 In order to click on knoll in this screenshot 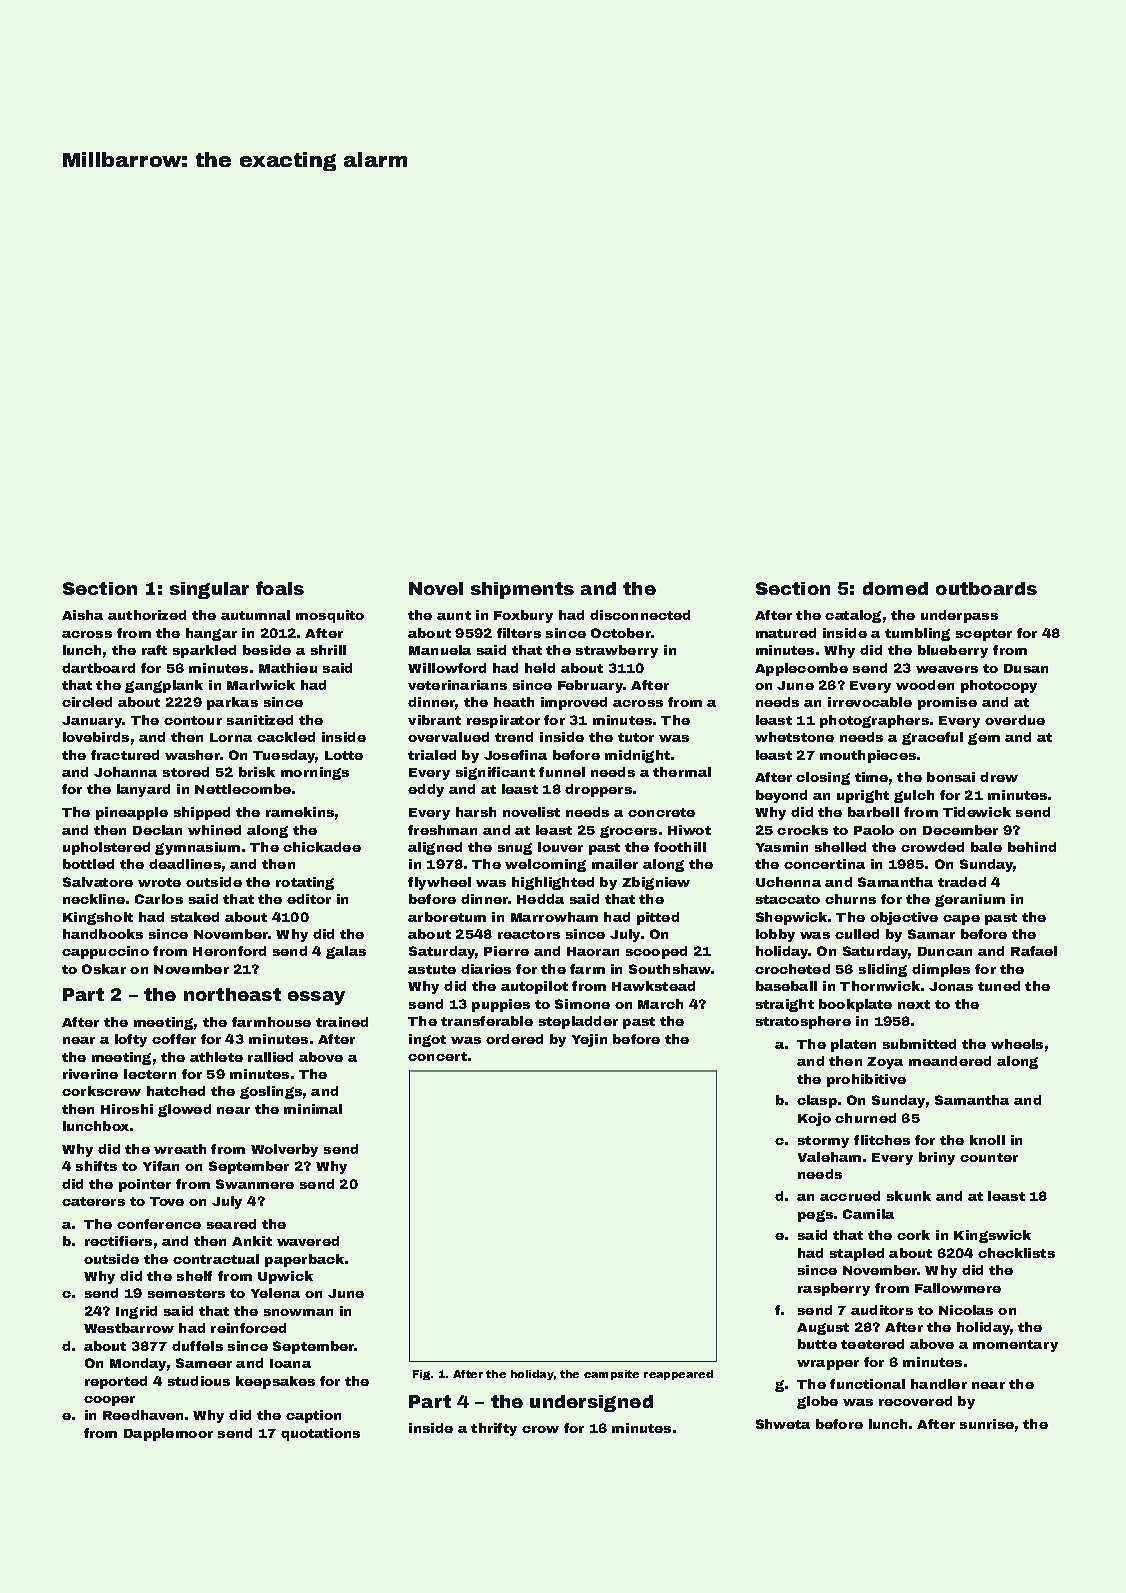, I will do `click(987, 1140)`.
